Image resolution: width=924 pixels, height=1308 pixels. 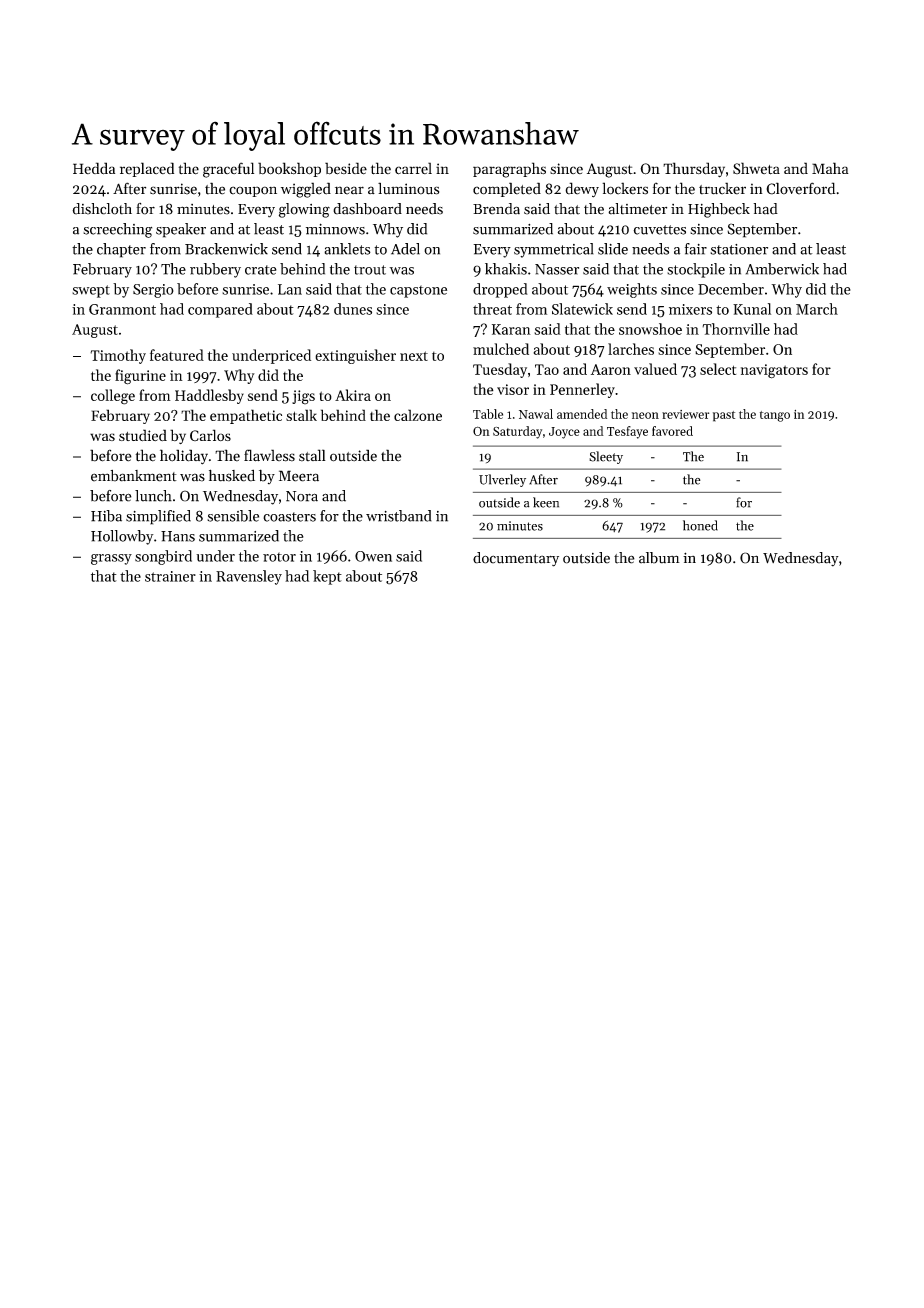 What do you see at coordinates (181, 230) in the screenshot?
I see `speaker` at bounding box center [181, 230].
